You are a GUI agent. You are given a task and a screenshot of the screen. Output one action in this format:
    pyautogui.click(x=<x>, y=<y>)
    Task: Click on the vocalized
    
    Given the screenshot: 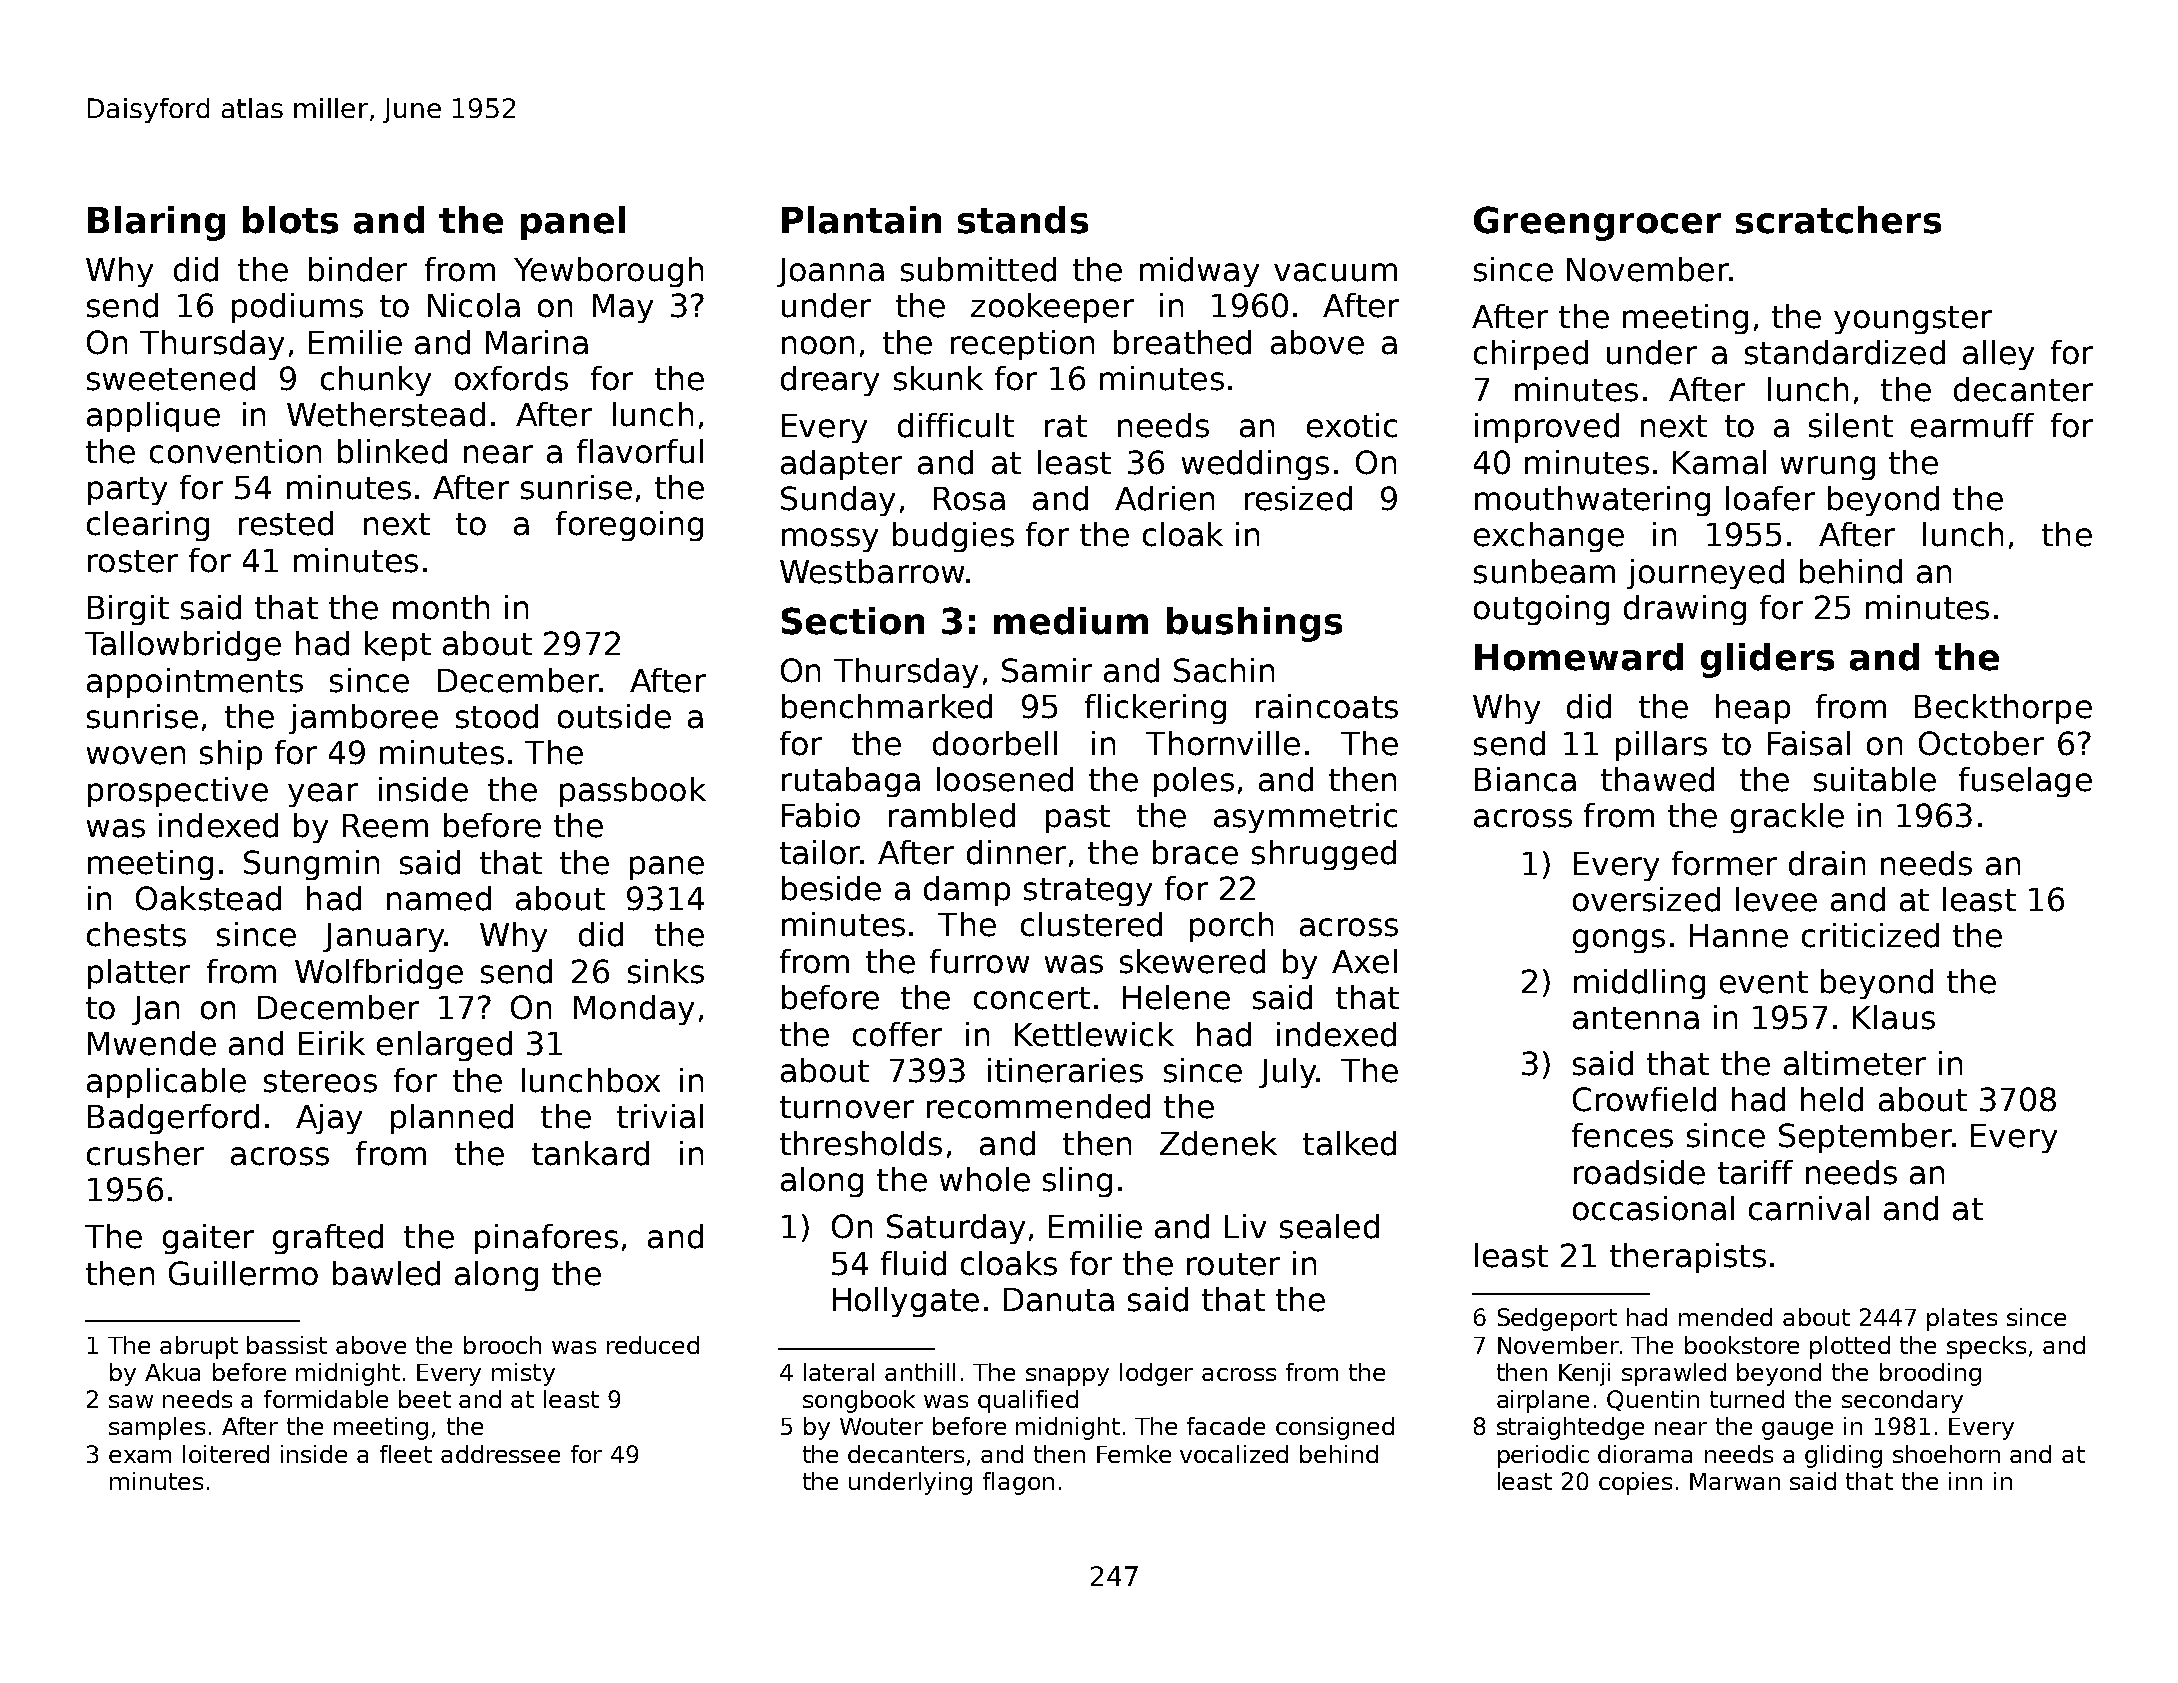 What is the action you would take?
    pyautogui.click(x=1234, y=1454)
